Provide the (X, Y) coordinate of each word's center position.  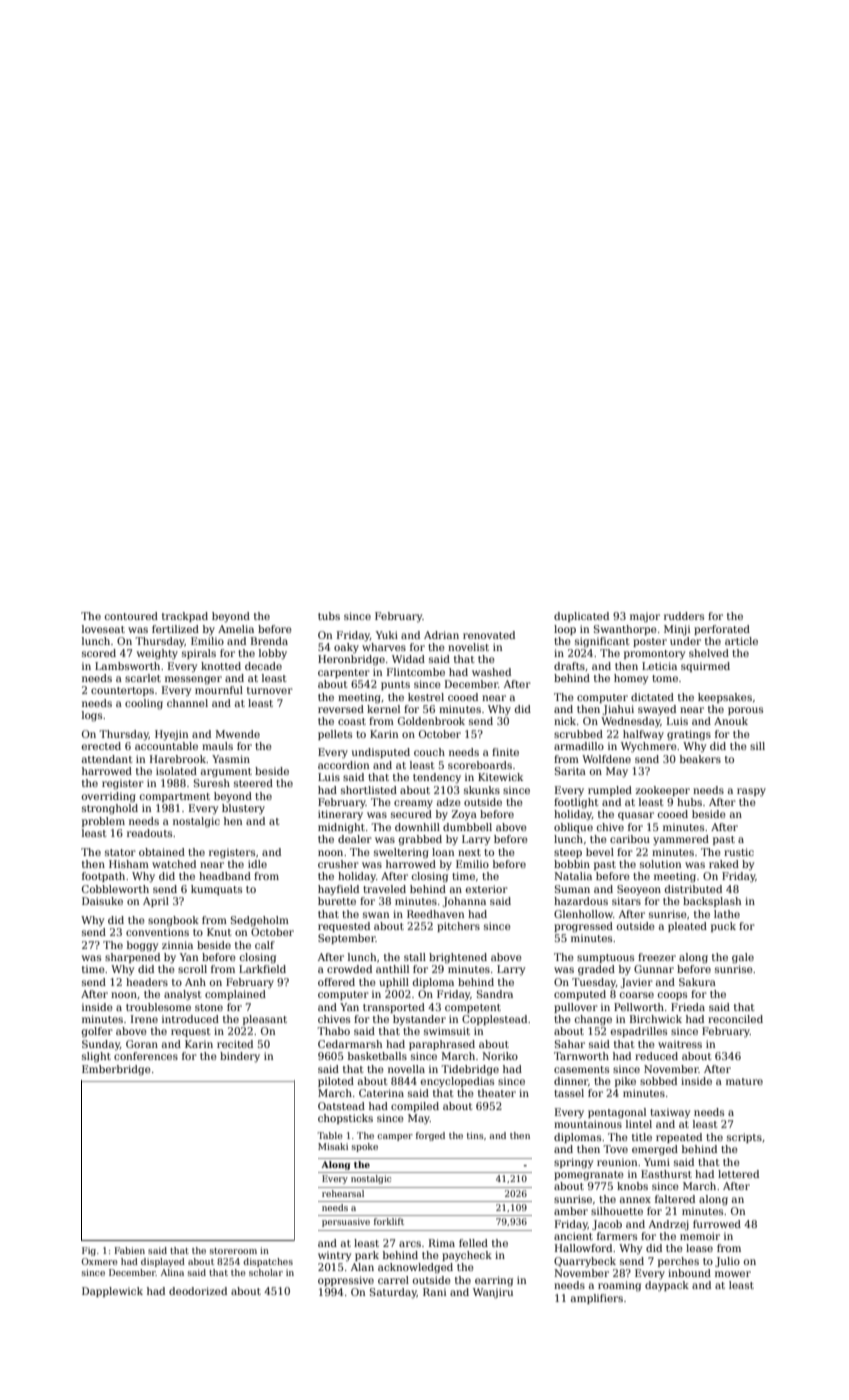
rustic (739, 852)
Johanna (464, 902)
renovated (489, 635)
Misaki (333, 1146)
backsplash (712, 902)
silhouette (617, 1211)
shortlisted (369, 790)
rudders (684, 616)
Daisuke (102, 901)
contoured (131, 616)
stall (415, 957)
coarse (637, 995)
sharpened (132, 958)
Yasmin (231, 759)
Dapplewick (112, 1292)
